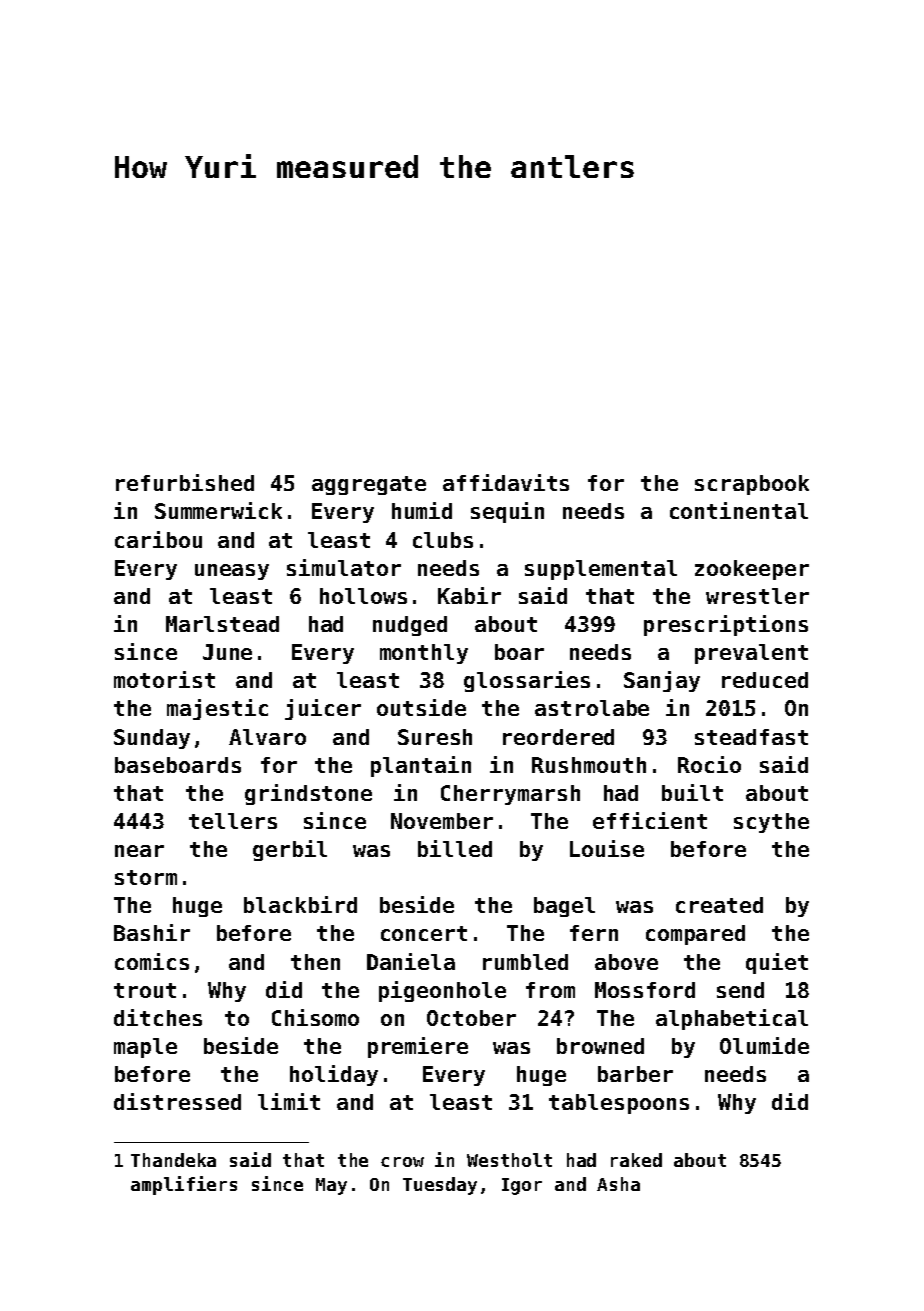 This document has height=1311, width=924. I want to click on amplifiers, so click(184, 1185).
